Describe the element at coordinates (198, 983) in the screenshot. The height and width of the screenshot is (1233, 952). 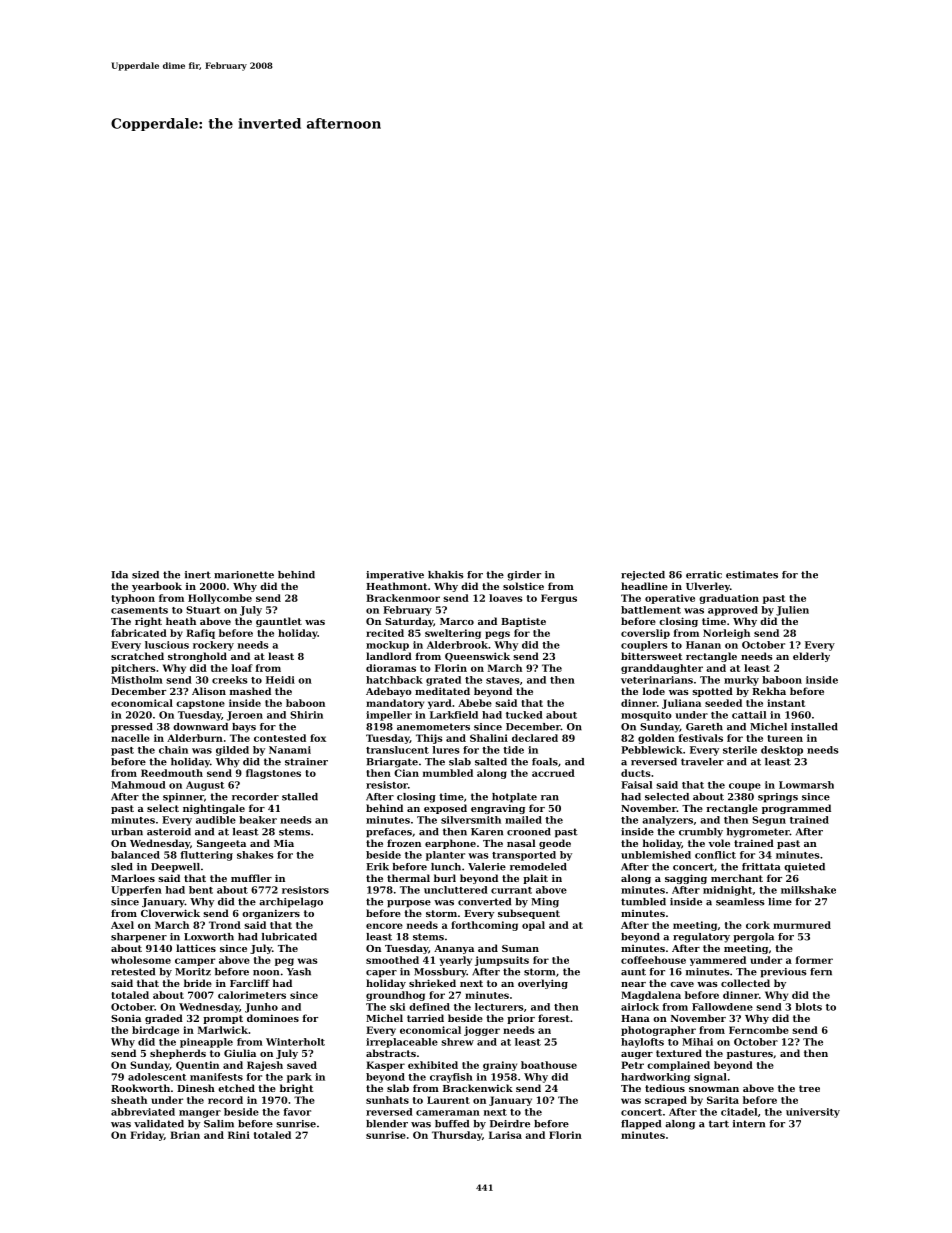
I see `bride` at that location.
